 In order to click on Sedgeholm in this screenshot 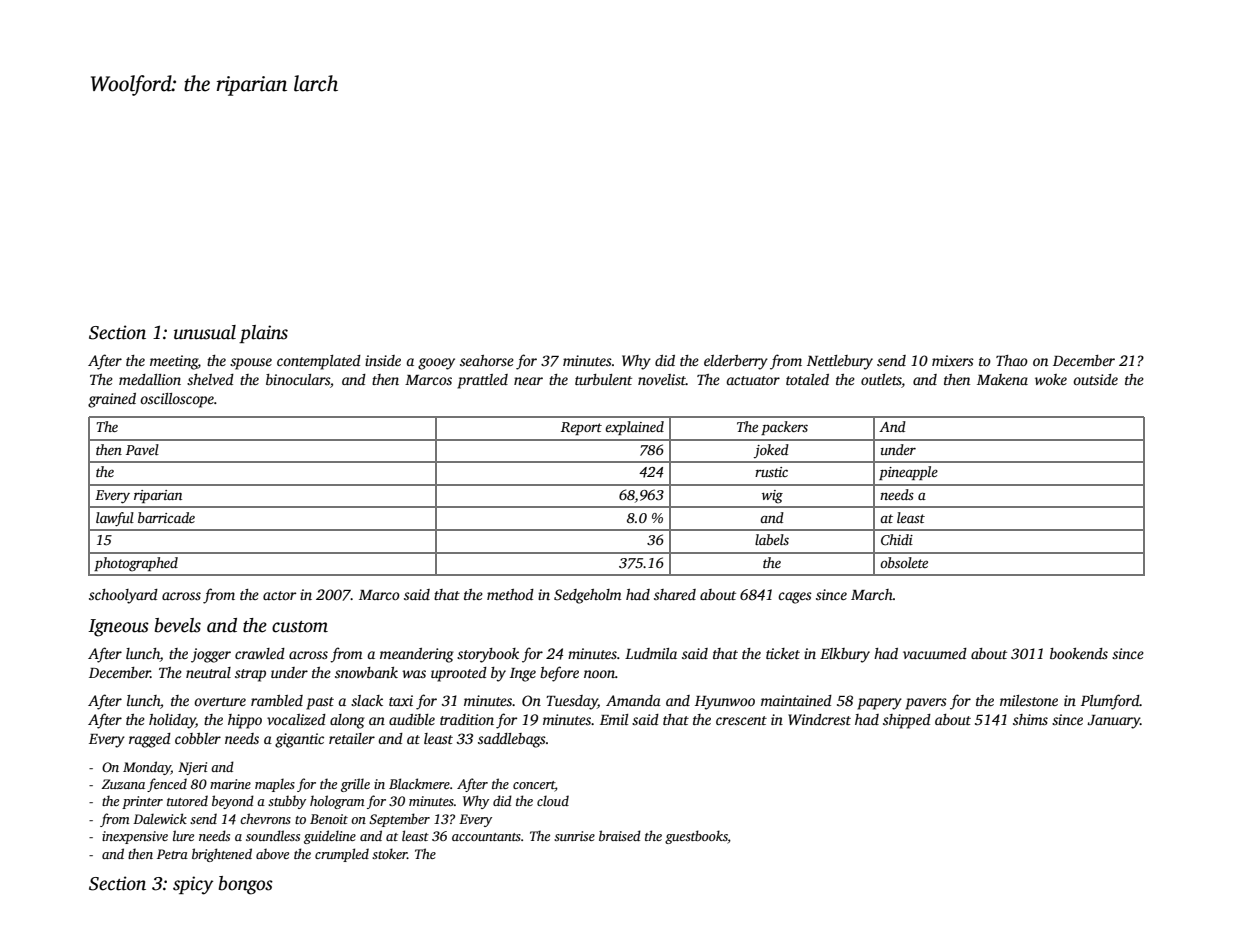, I will do `click(587, 596)`.
